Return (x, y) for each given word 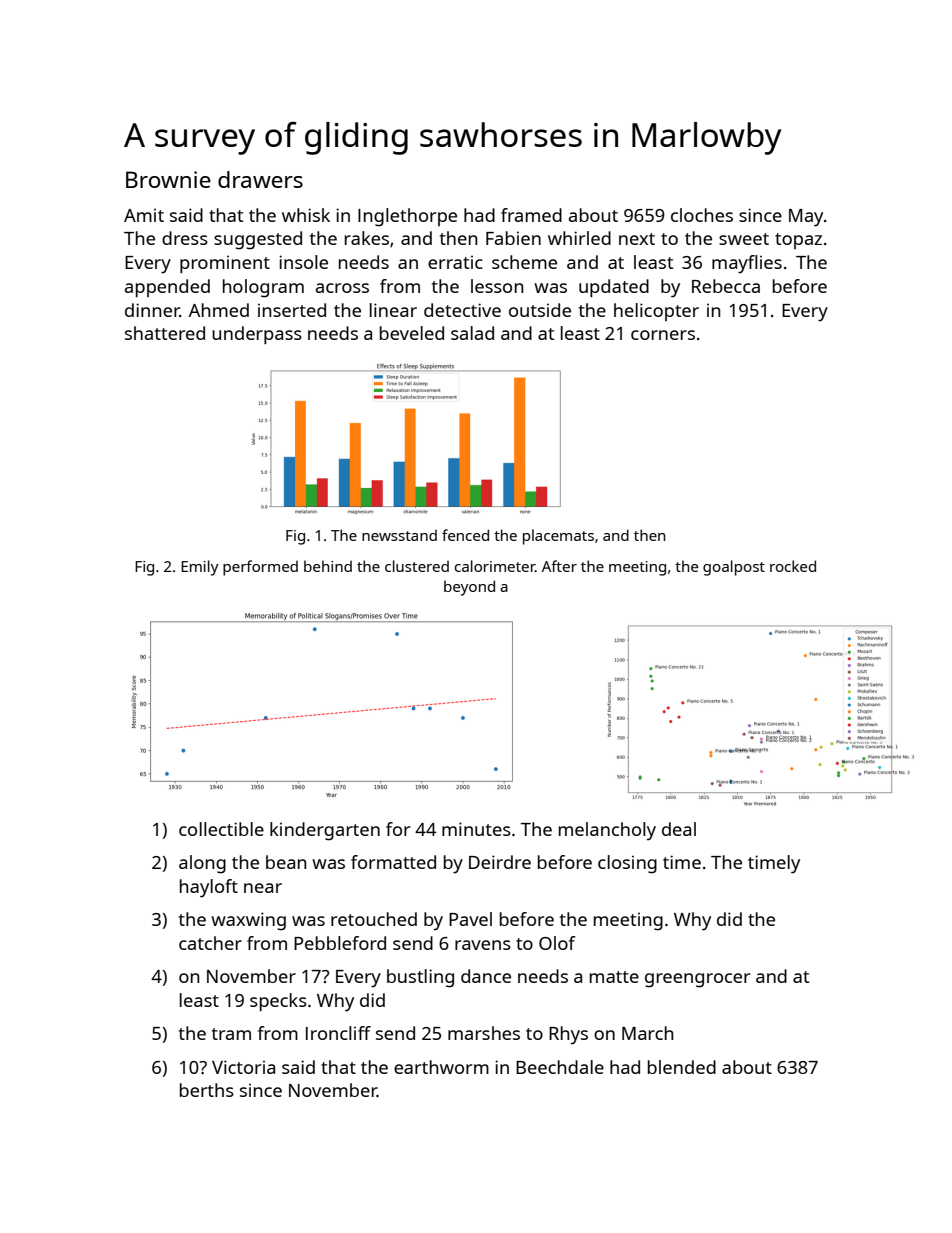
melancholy (607, 831)
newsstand (399, 535)
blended (682, 1067)
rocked (793, 566)
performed (260, 568)
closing (627, 864)
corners (663, 335)
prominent (225, 264)
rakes (367, 238)
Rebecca (726, 286)
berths (207, 1090)
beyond (469, 588)
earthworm (441, 1067)
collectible (221, 829)
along (202, 864)
